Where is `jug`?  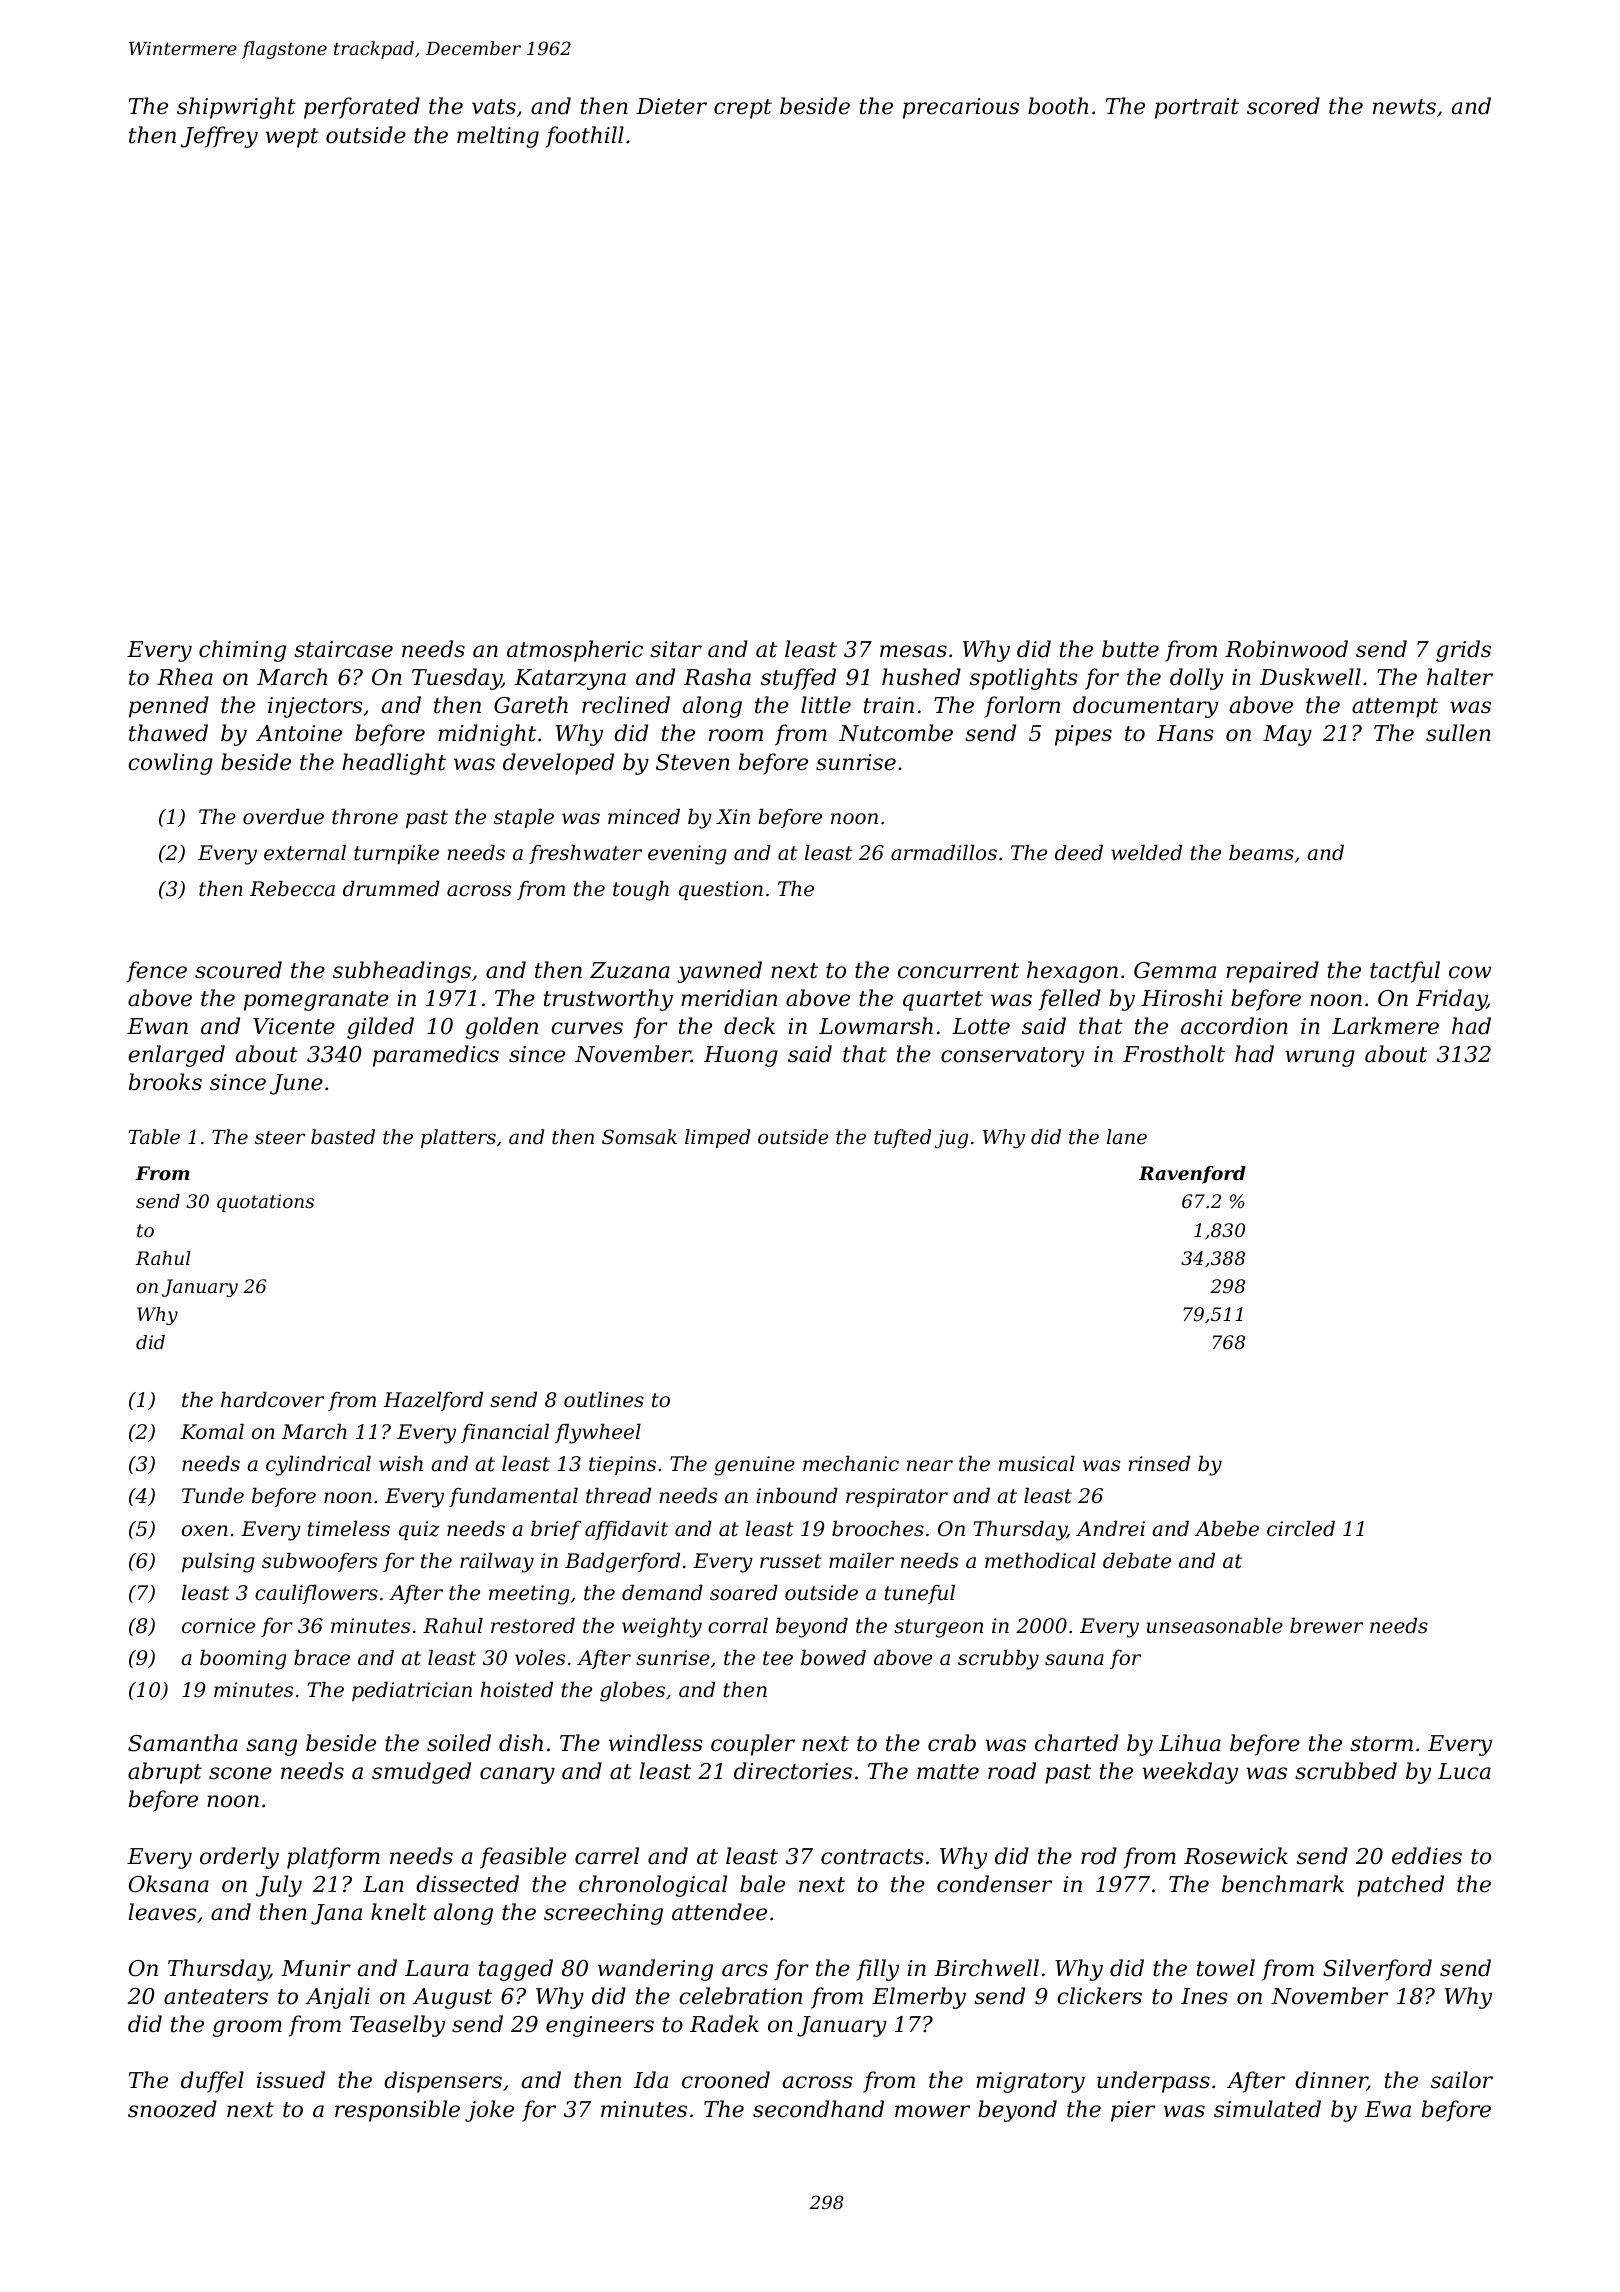 jug is located at coordinates (951, 1139).
